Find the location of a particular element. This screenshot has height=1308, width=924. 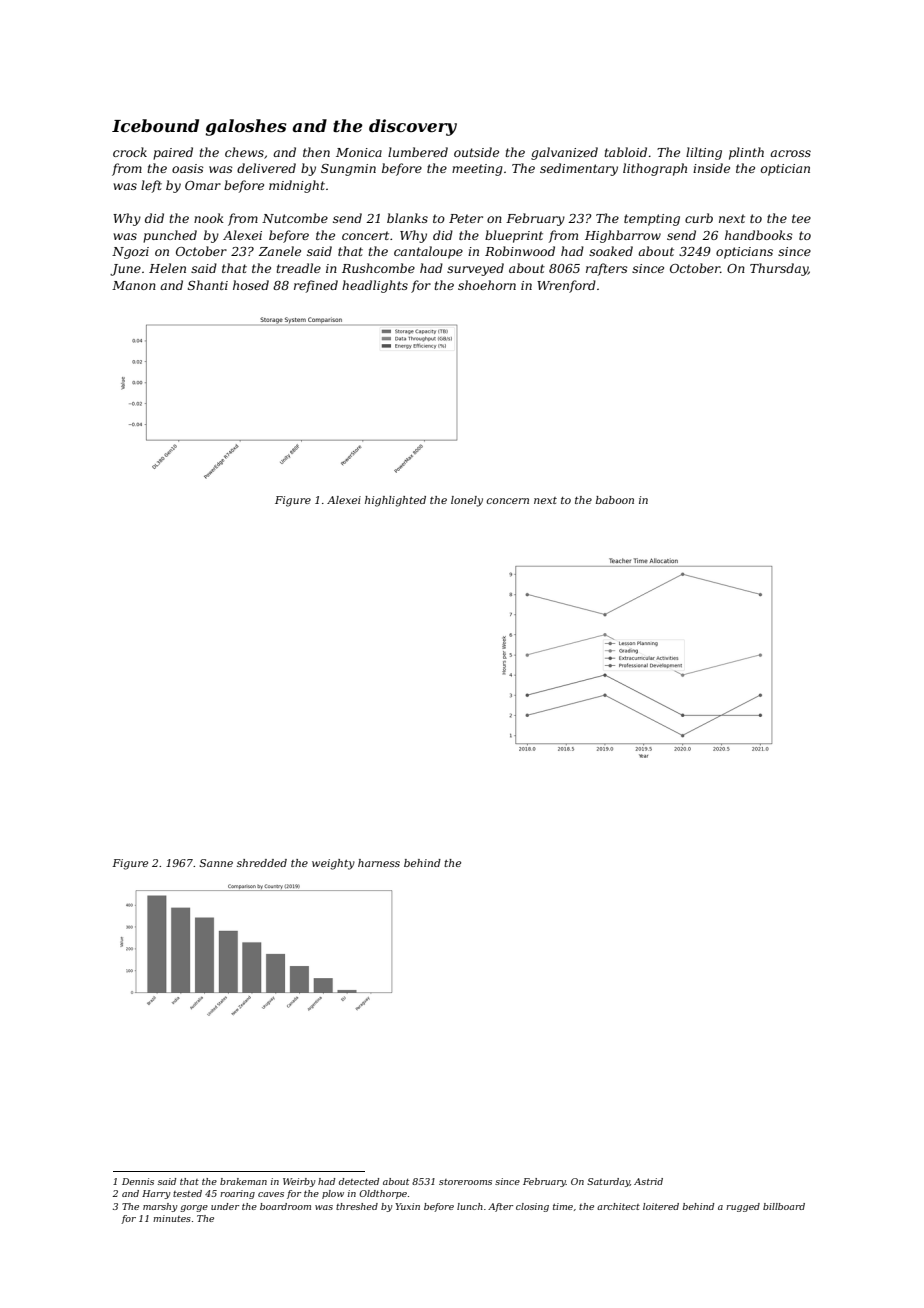

highlighted is located at coordinates (395, 501).
